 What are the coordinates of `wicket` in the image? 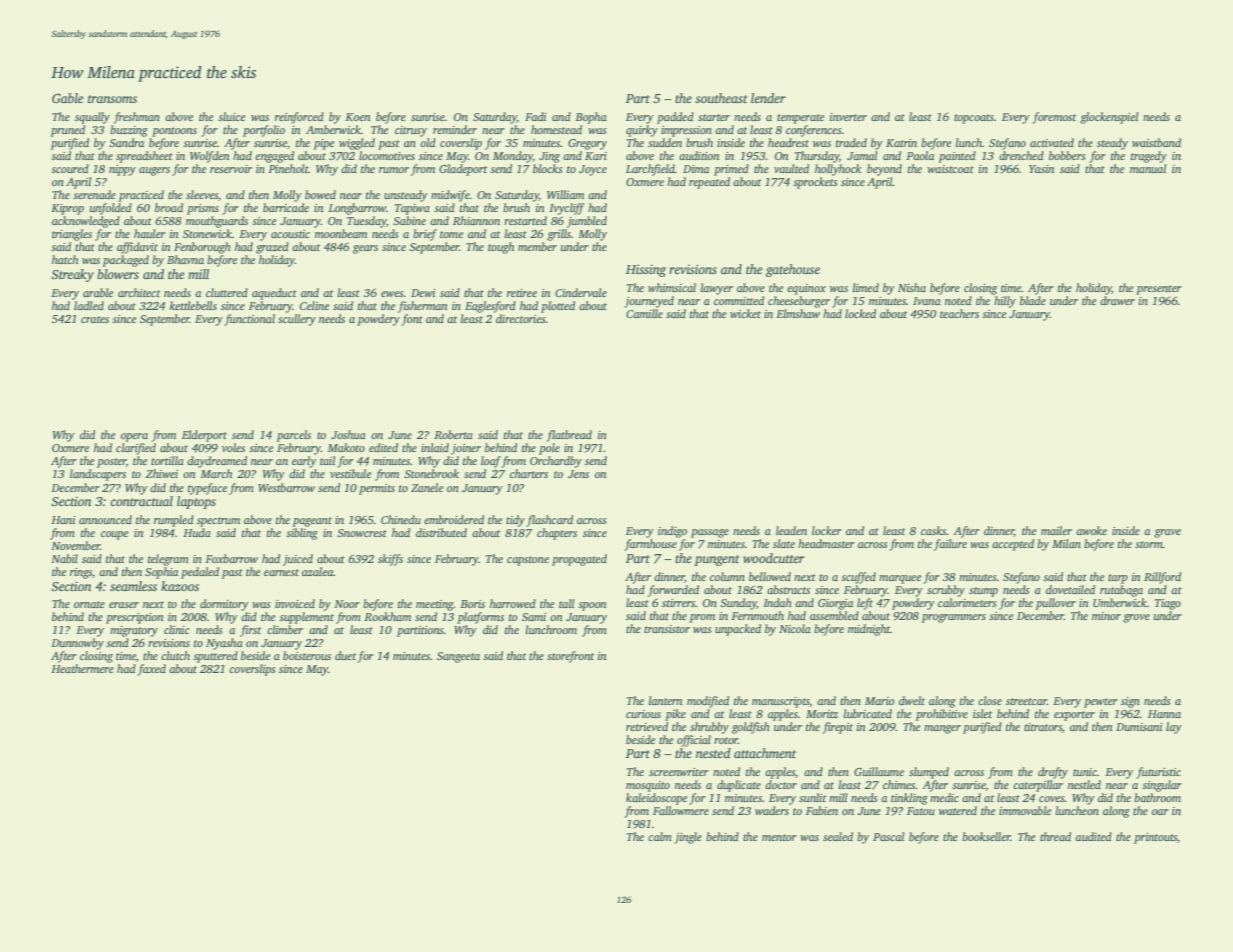 It's located at (745, 313).
